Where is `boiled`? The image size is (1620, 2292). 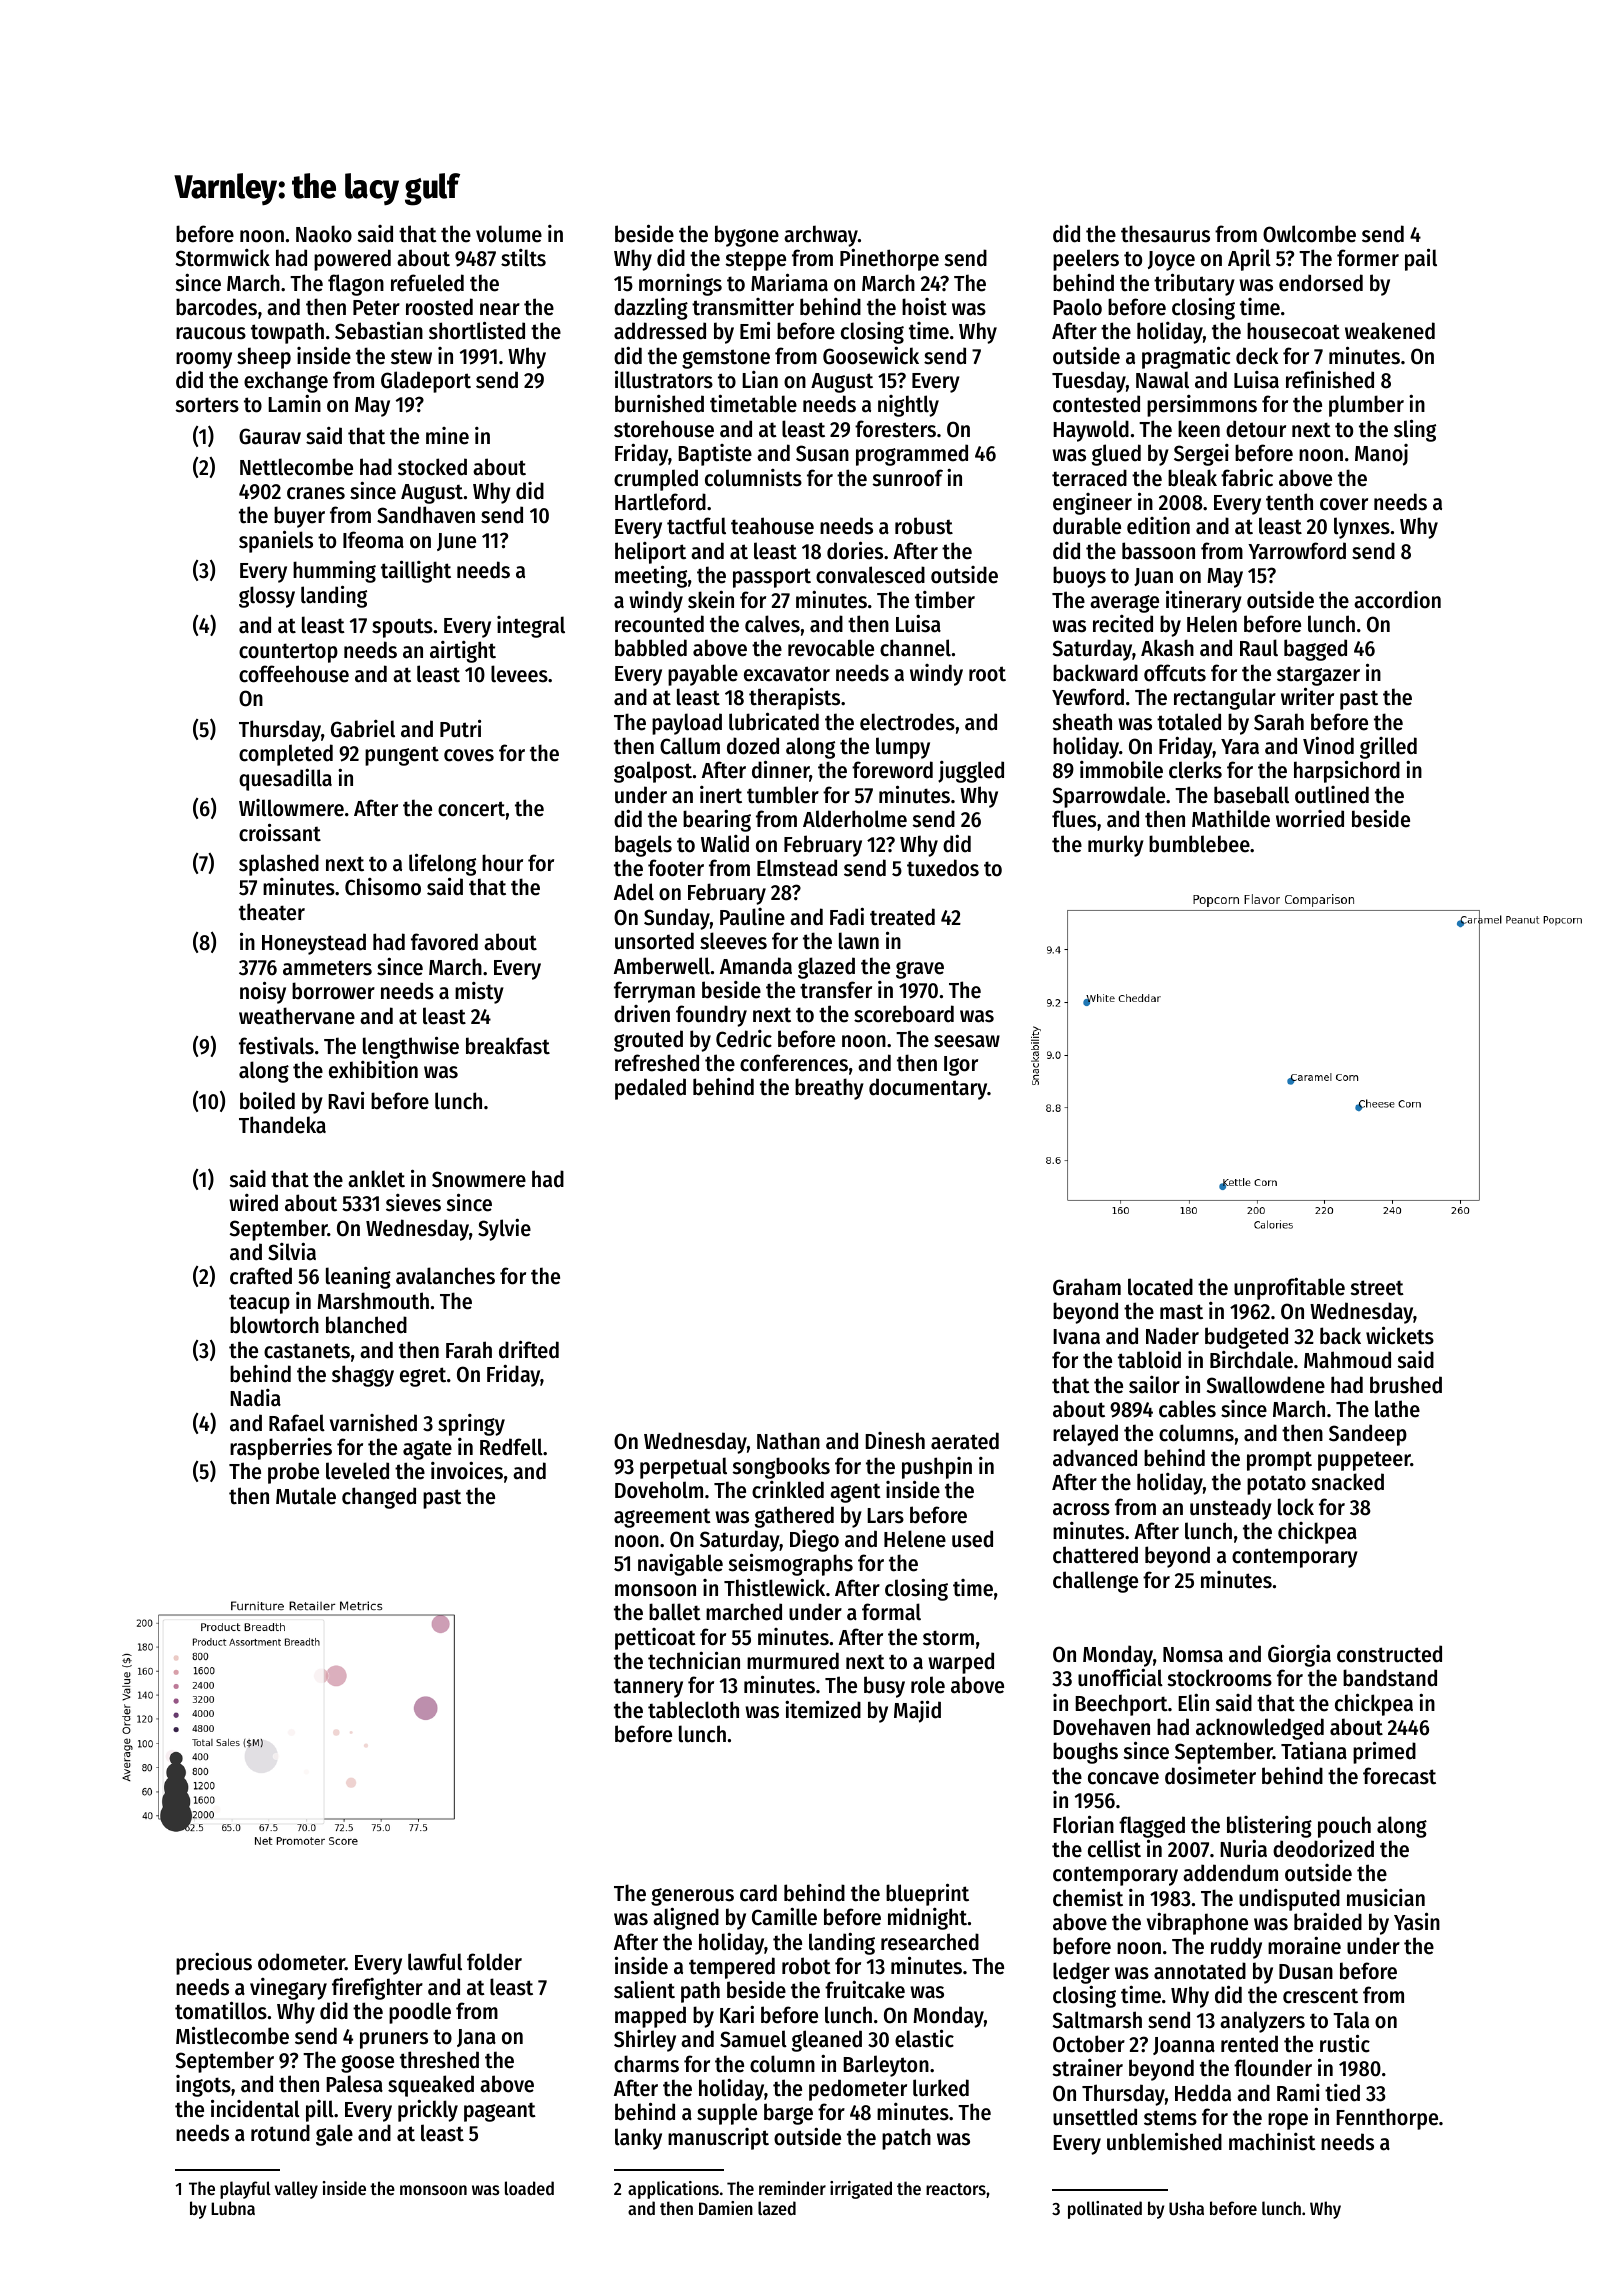 boiled is located at coordinates (267, 1101).
